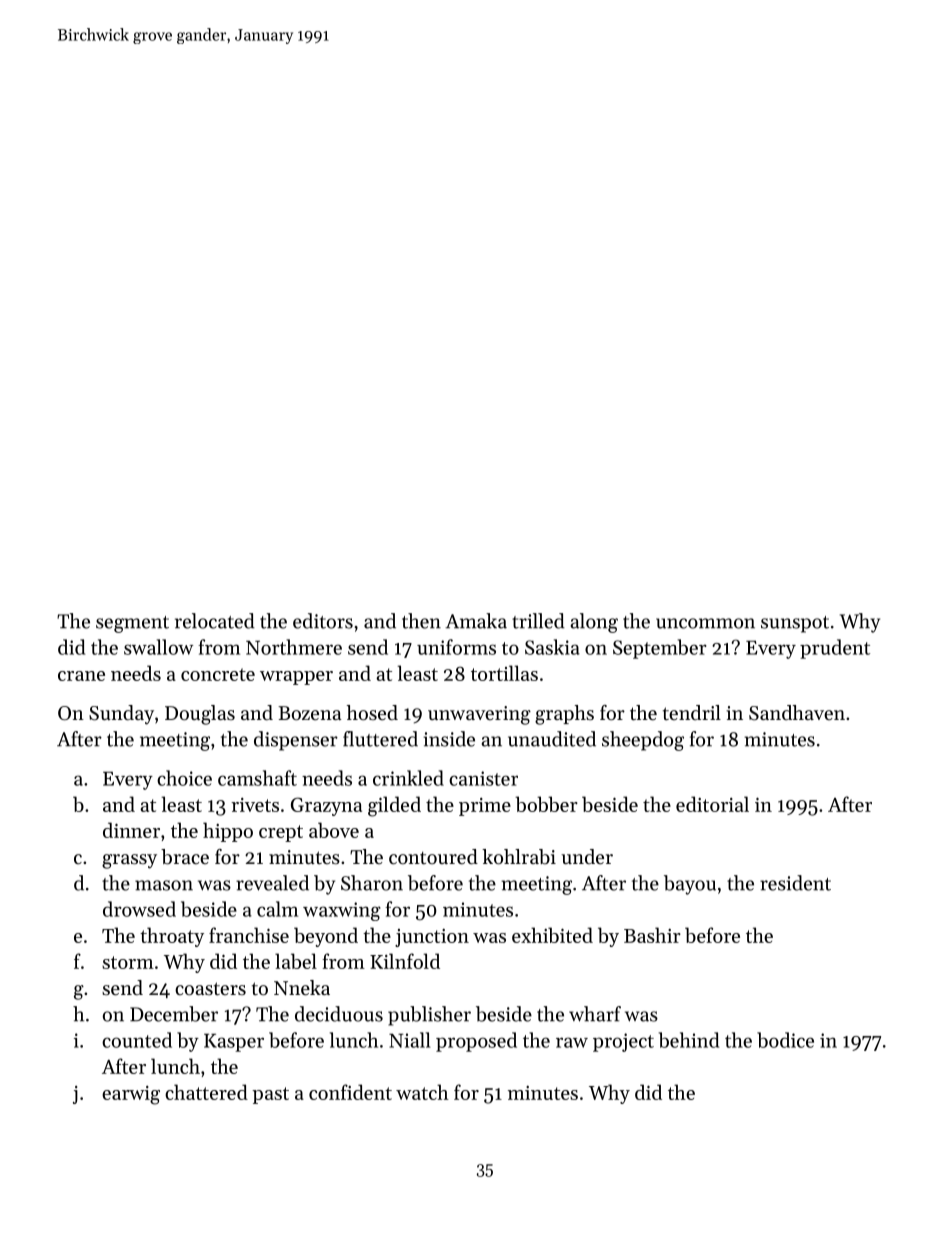 This screenshot has width=952, height=1233. Describe the element at coordinates (215, 621) in the screenshot. I see `relocated` at that location.
